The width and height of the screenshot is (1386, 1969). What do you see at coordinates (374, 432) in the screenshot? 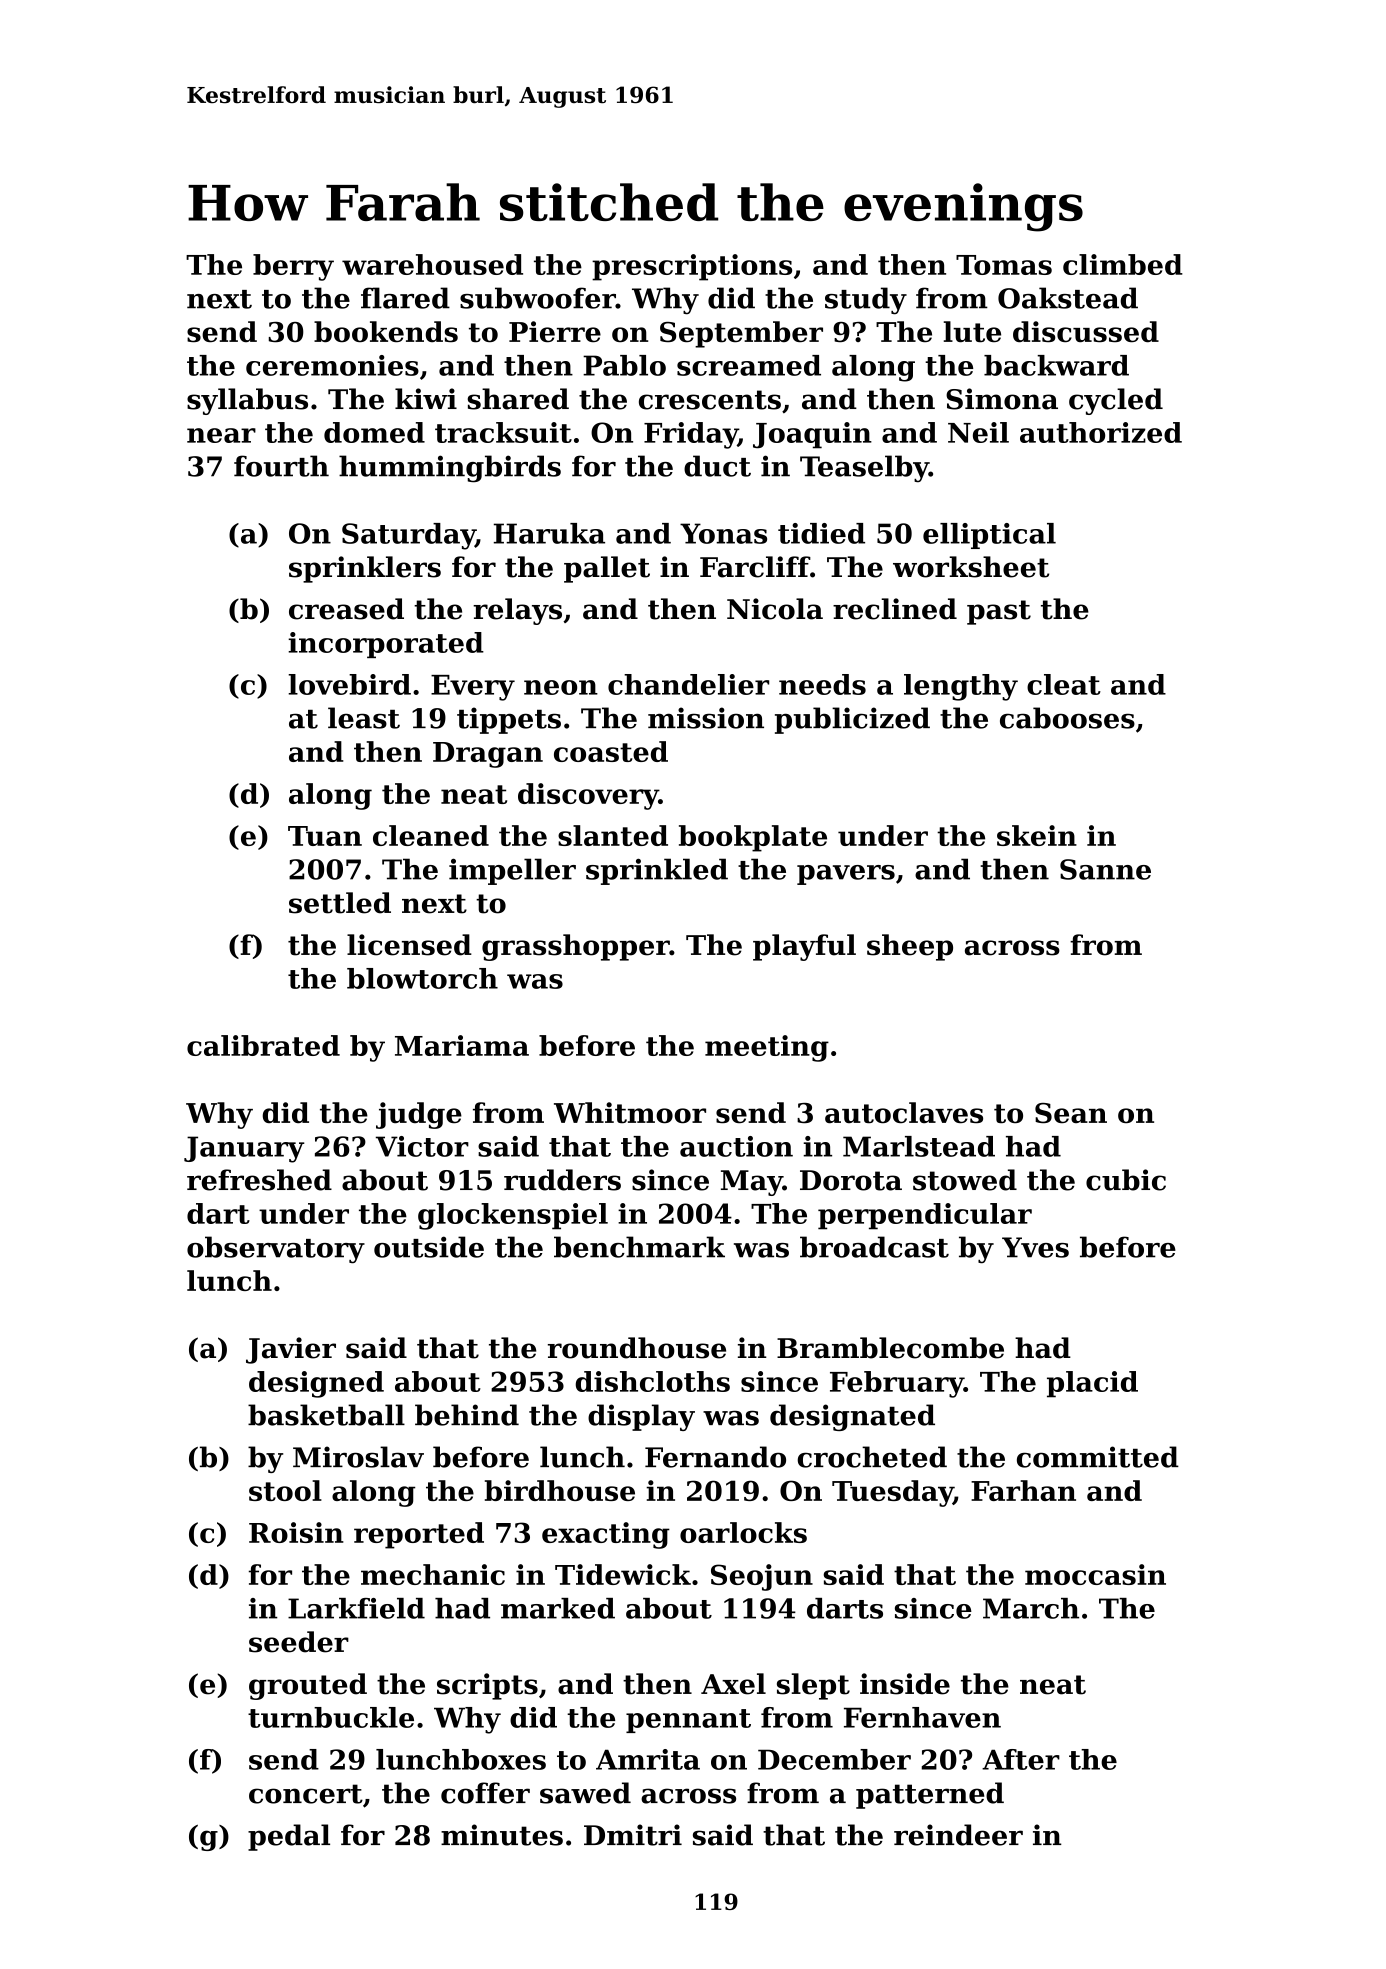
I see `domed` at bounding box center [374, 432].
